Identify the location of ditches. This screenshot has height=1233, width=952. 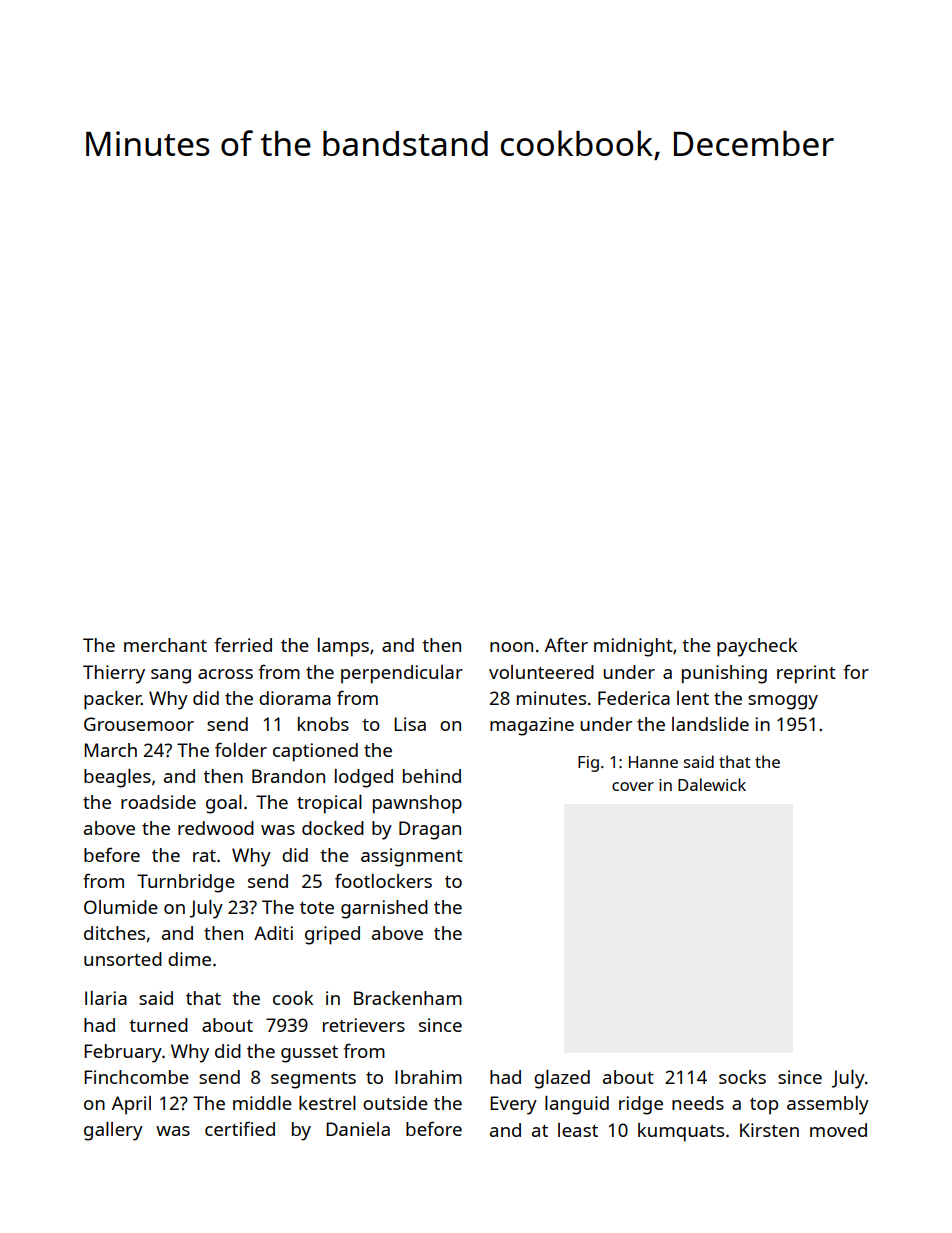
(114, 933).
